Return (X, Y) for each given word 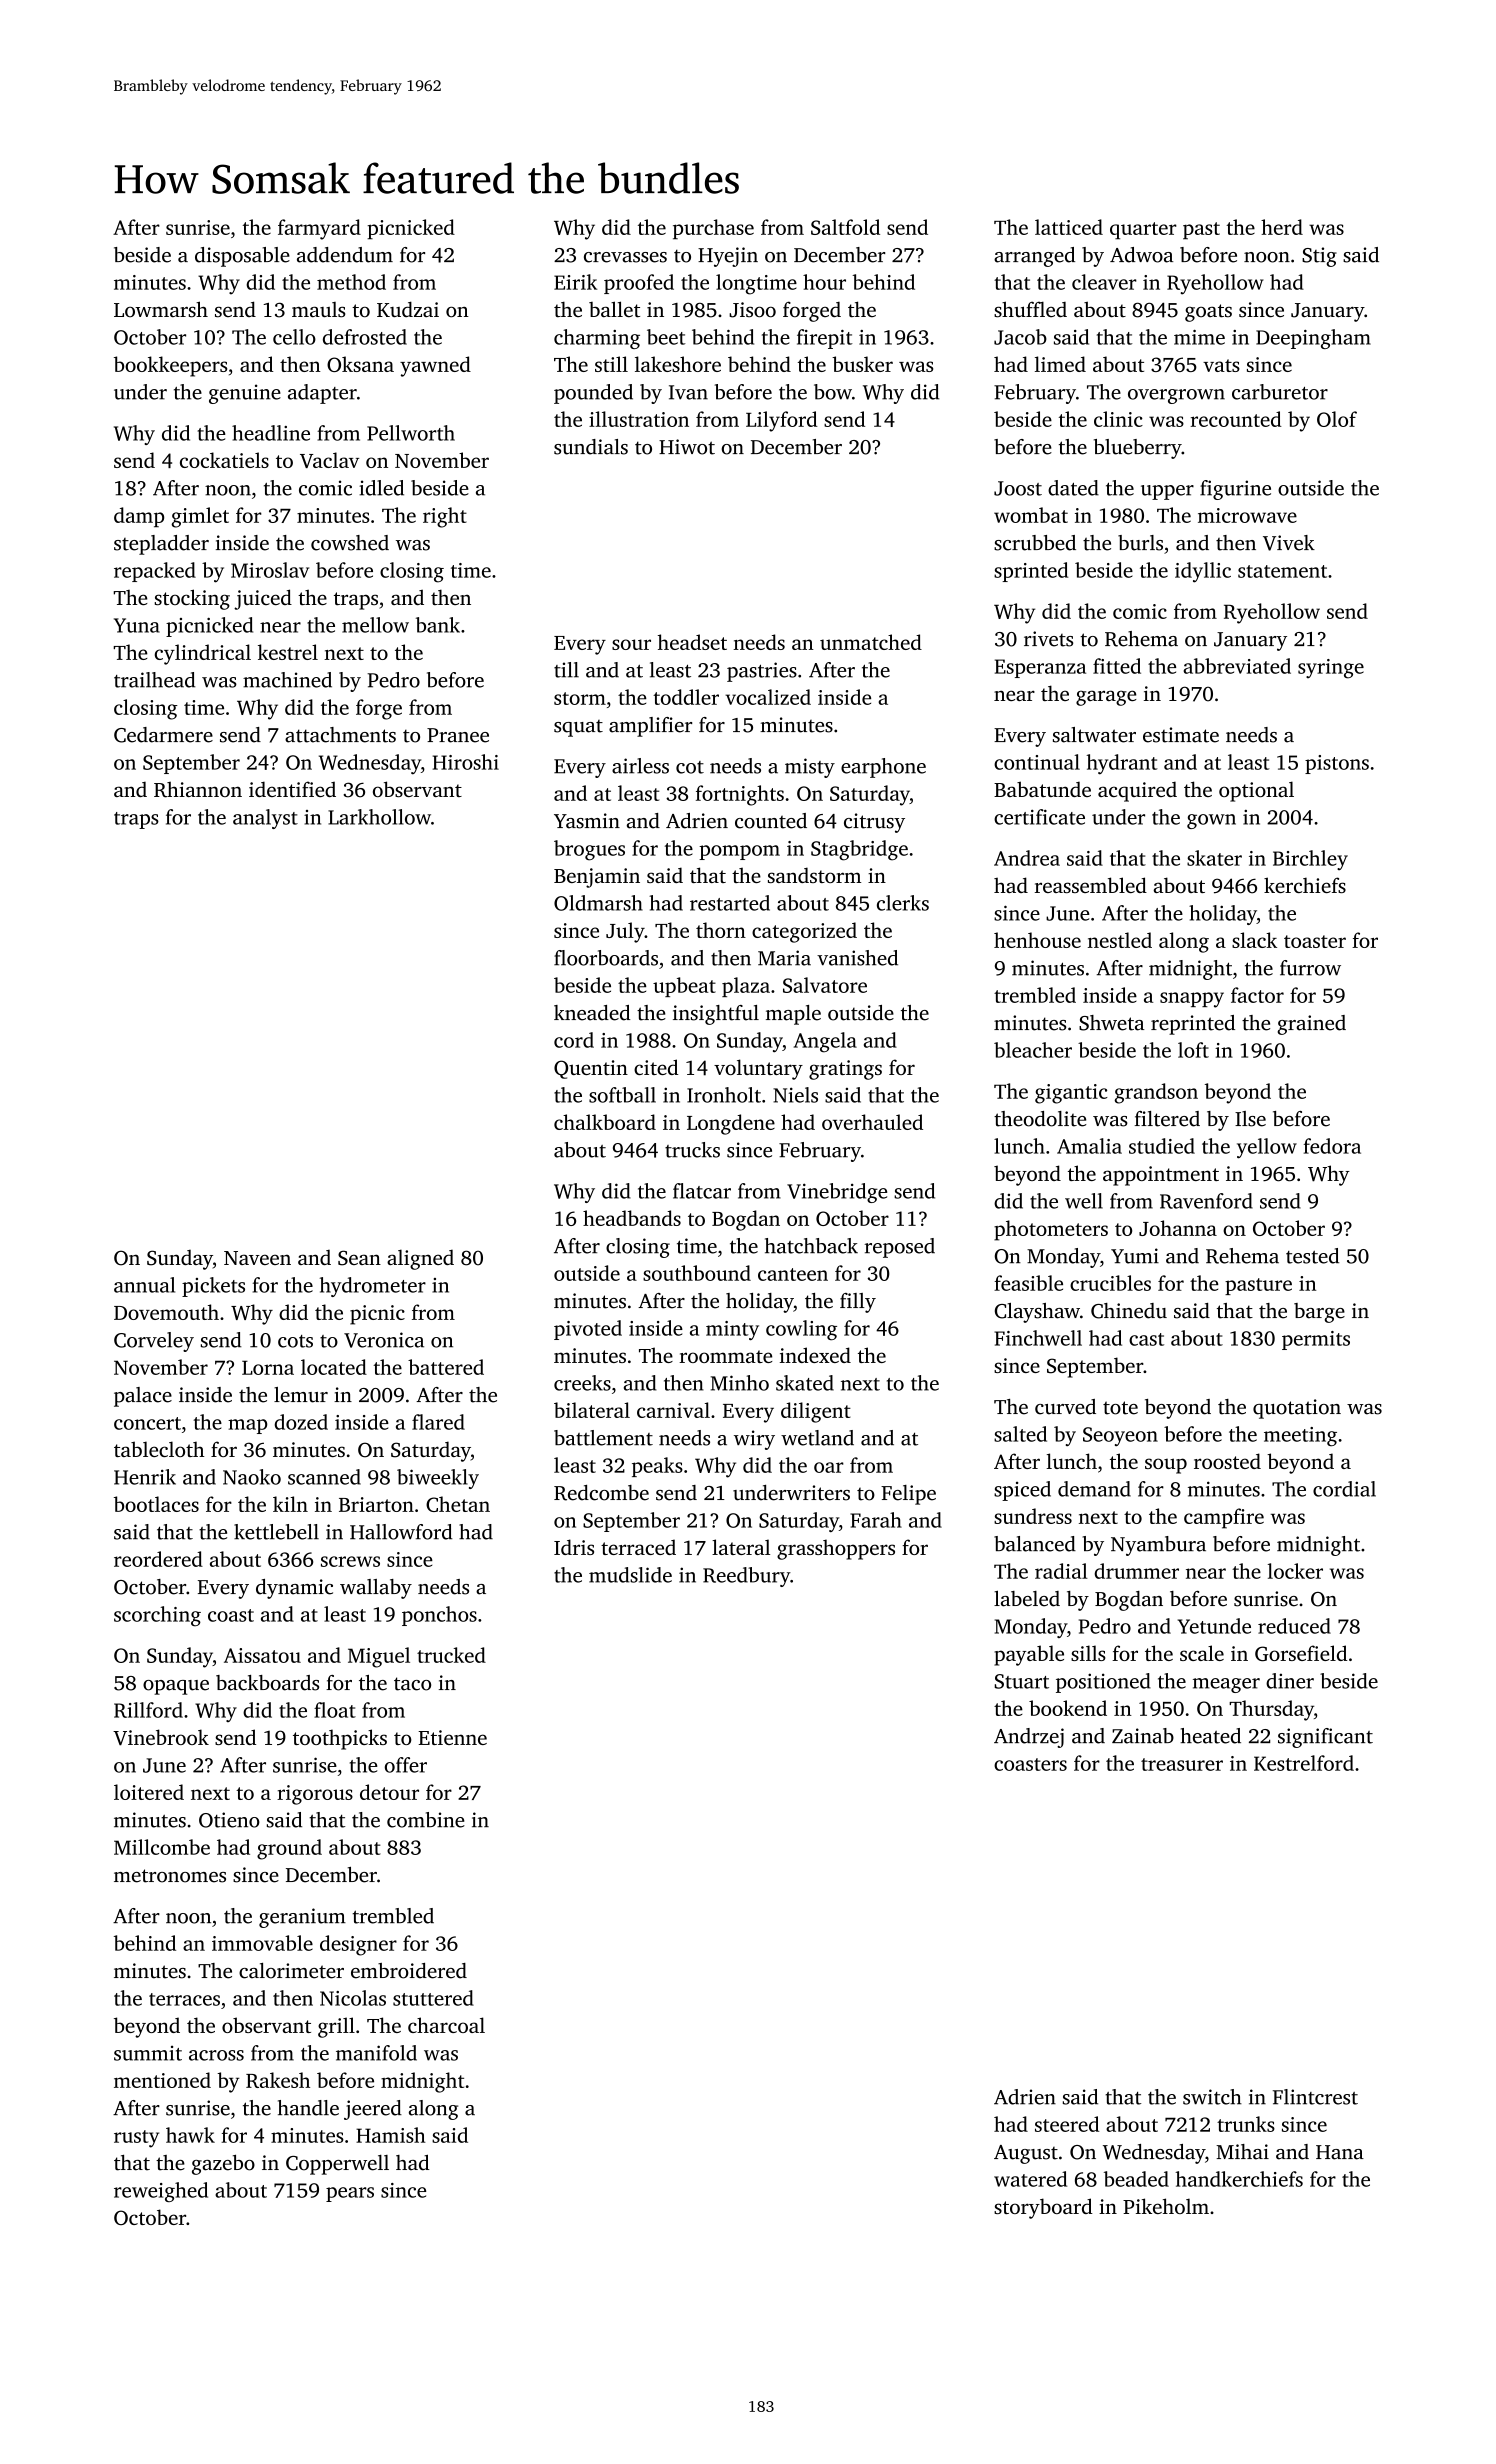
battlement (603, 1438)
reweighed (161, 2192)
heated (1211, 1736)
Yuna (137, 625)
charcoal (446, 2025)
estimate (1181, 735)
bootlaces (156, 1504)
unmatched (871, 642)
